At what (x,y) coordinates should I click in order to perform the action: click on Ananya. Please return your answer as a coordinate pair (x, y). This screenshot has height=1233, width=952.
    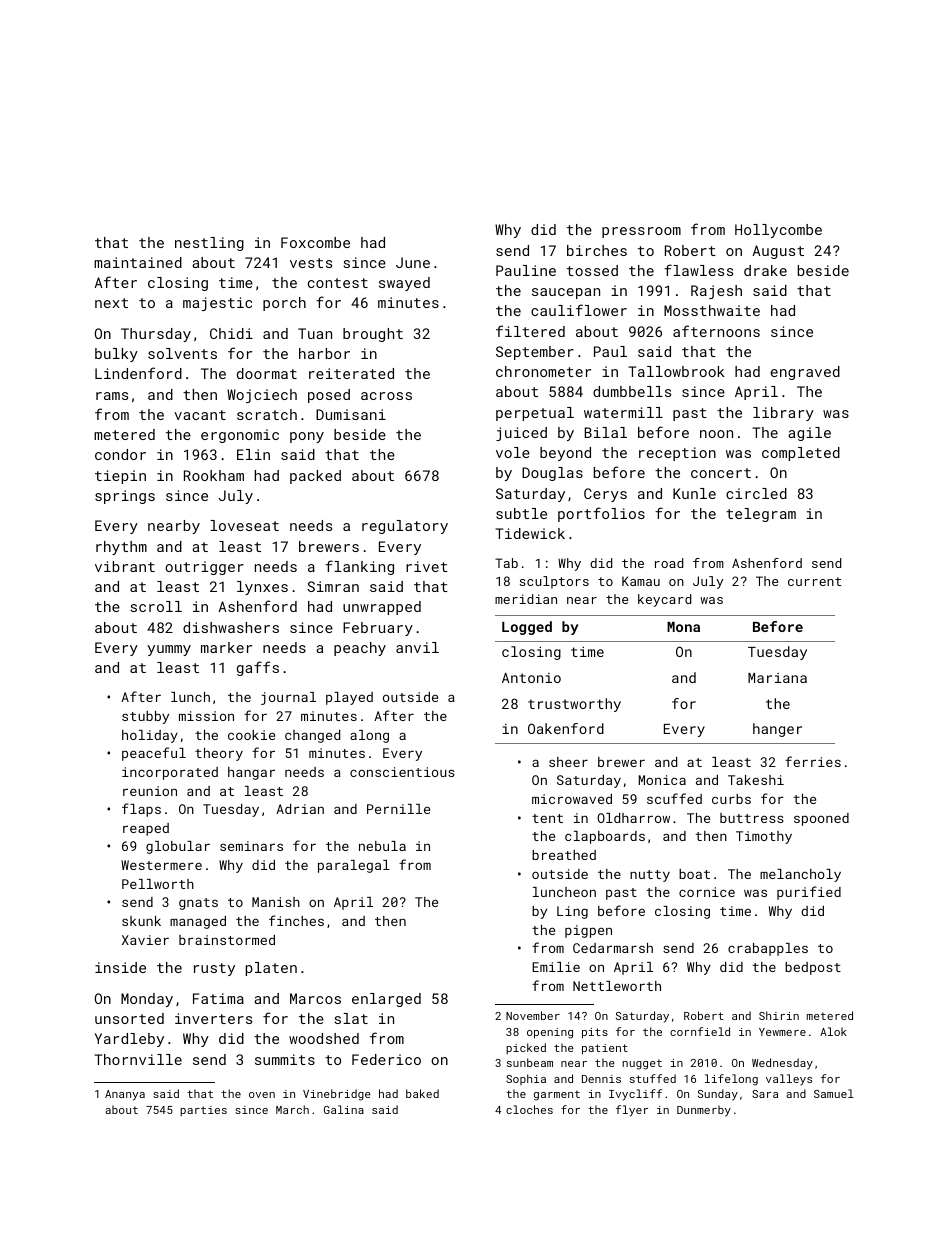
    Looking at the image, I should click on (125, 1095).
